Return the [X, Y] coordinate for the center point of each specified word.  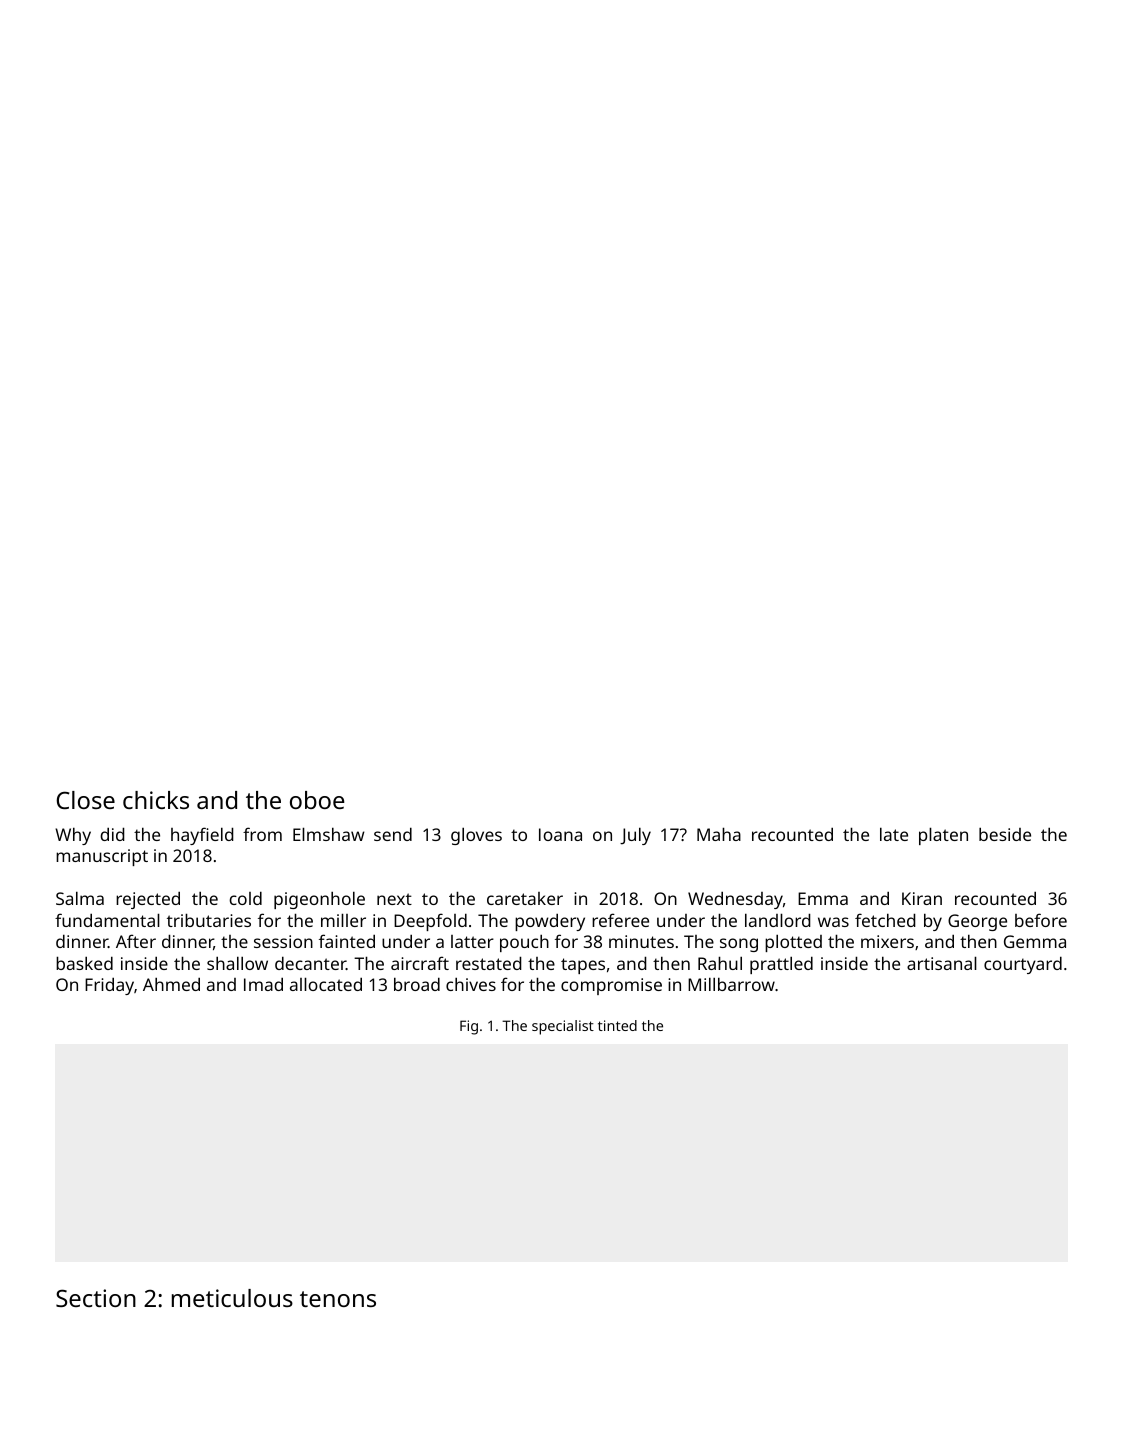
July [635, 836]
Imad [263, 984]
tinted [617, 1025]
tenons [338, 1299]
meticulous [232, 1298]
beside [1005, 834]
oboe [317, 800]
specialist [563, 1027]
